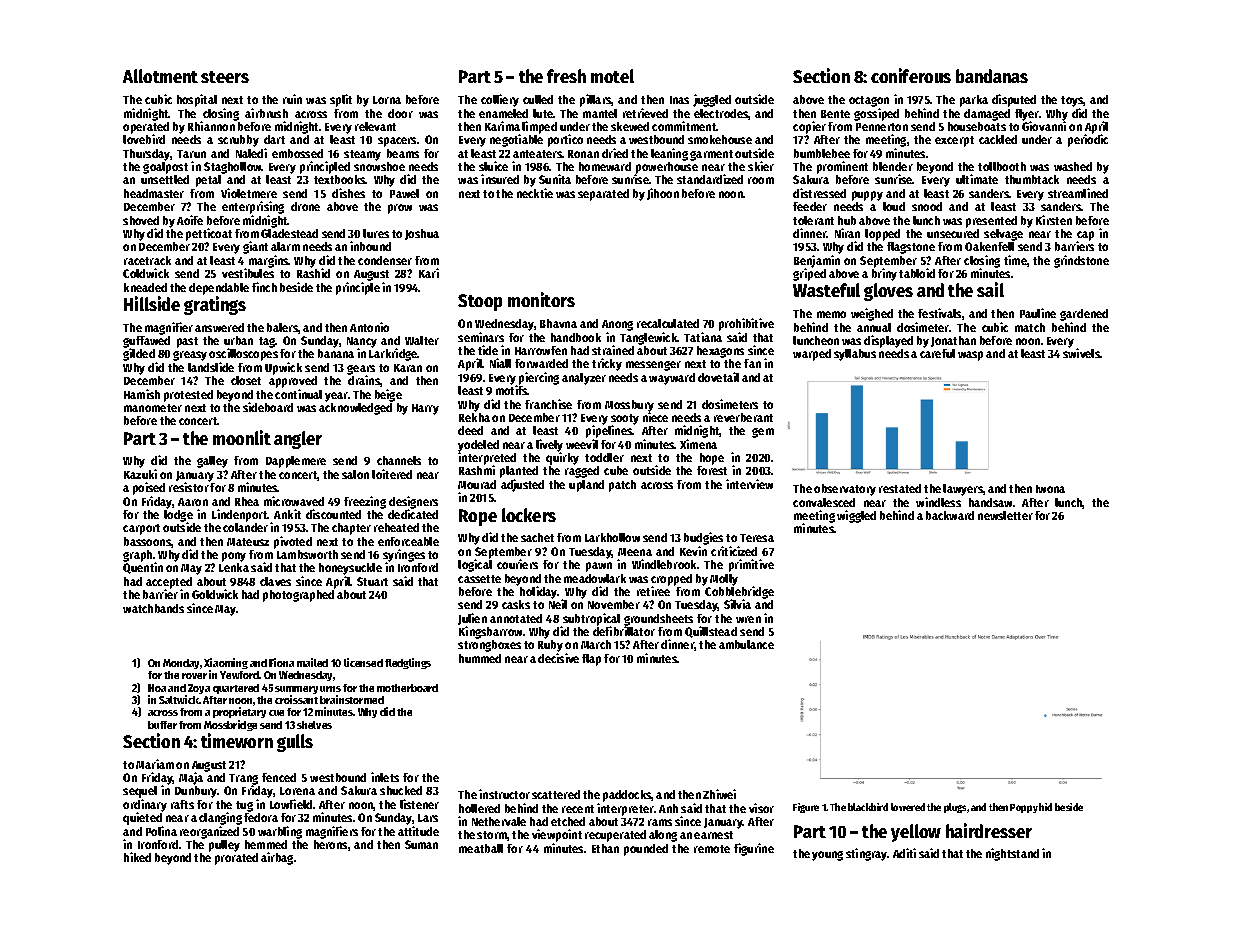 The height and width of the screenshot is (952, 1233). What do you see at coordinates (991, 222) in the screenshot?
I see `presented` at bounding box center [991, 222].
